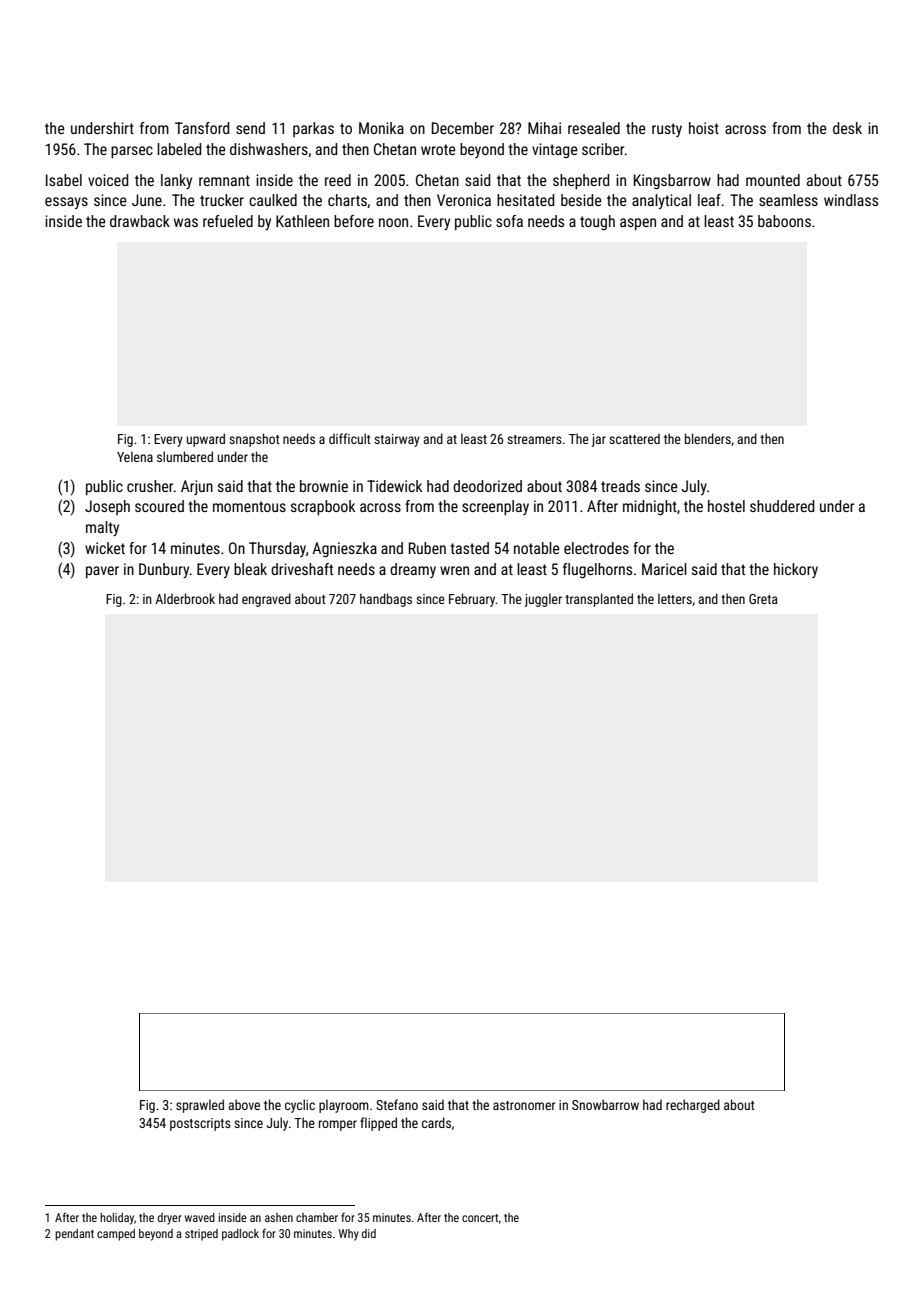  Describe the element at coordinates (708, 438) in the screenshot. I see `blenders` at that location.
